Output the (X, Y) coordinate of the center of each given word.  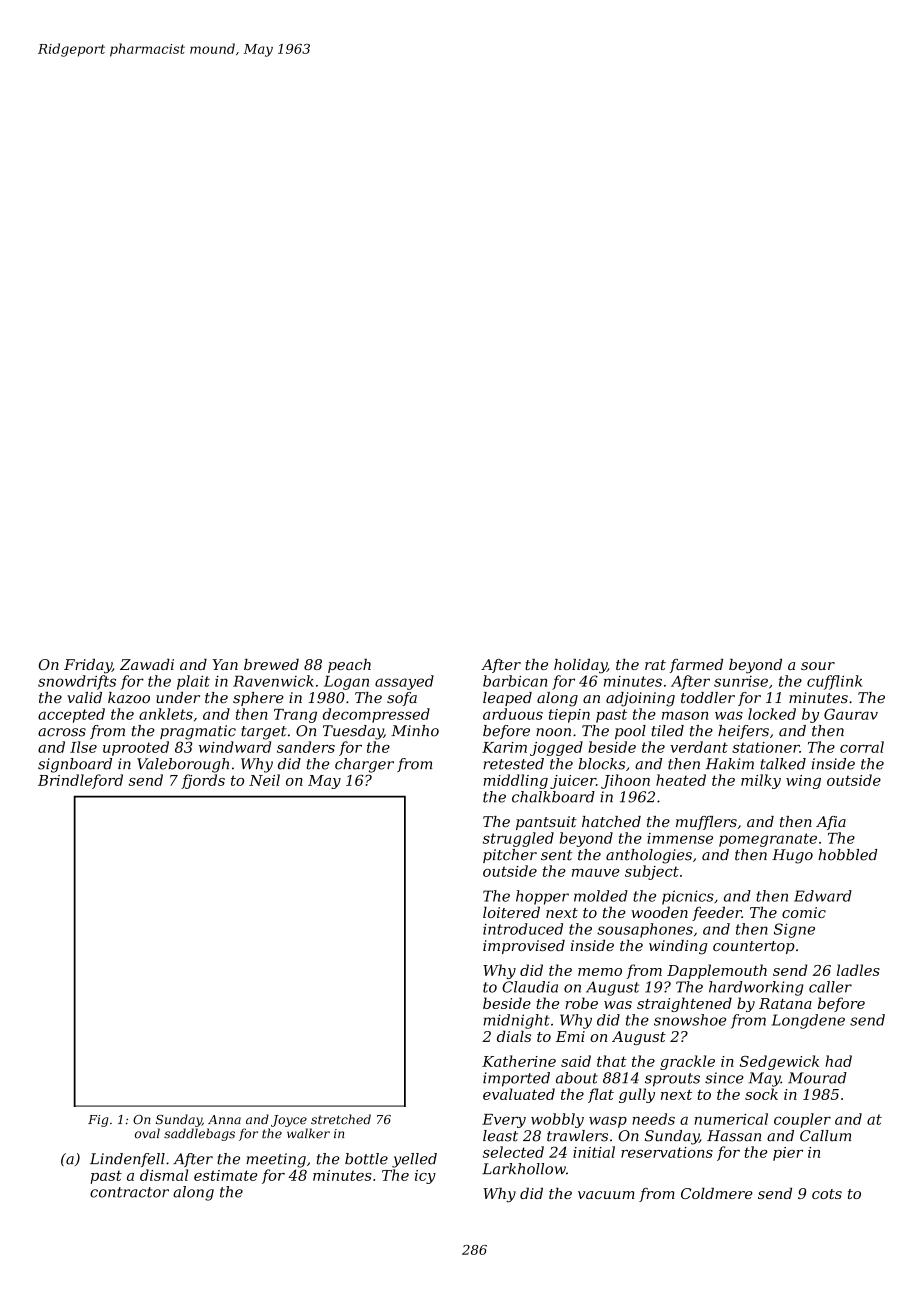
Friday (88, 666)
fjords (203, 781)
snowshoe (690, 1020)
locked (772, 714)
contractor (129, 1192)
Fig (98, 1121)
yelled (414, 1160)
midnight (516, 1021)
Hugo (792, 856)
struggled (518, 839)
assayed (404, 682)
